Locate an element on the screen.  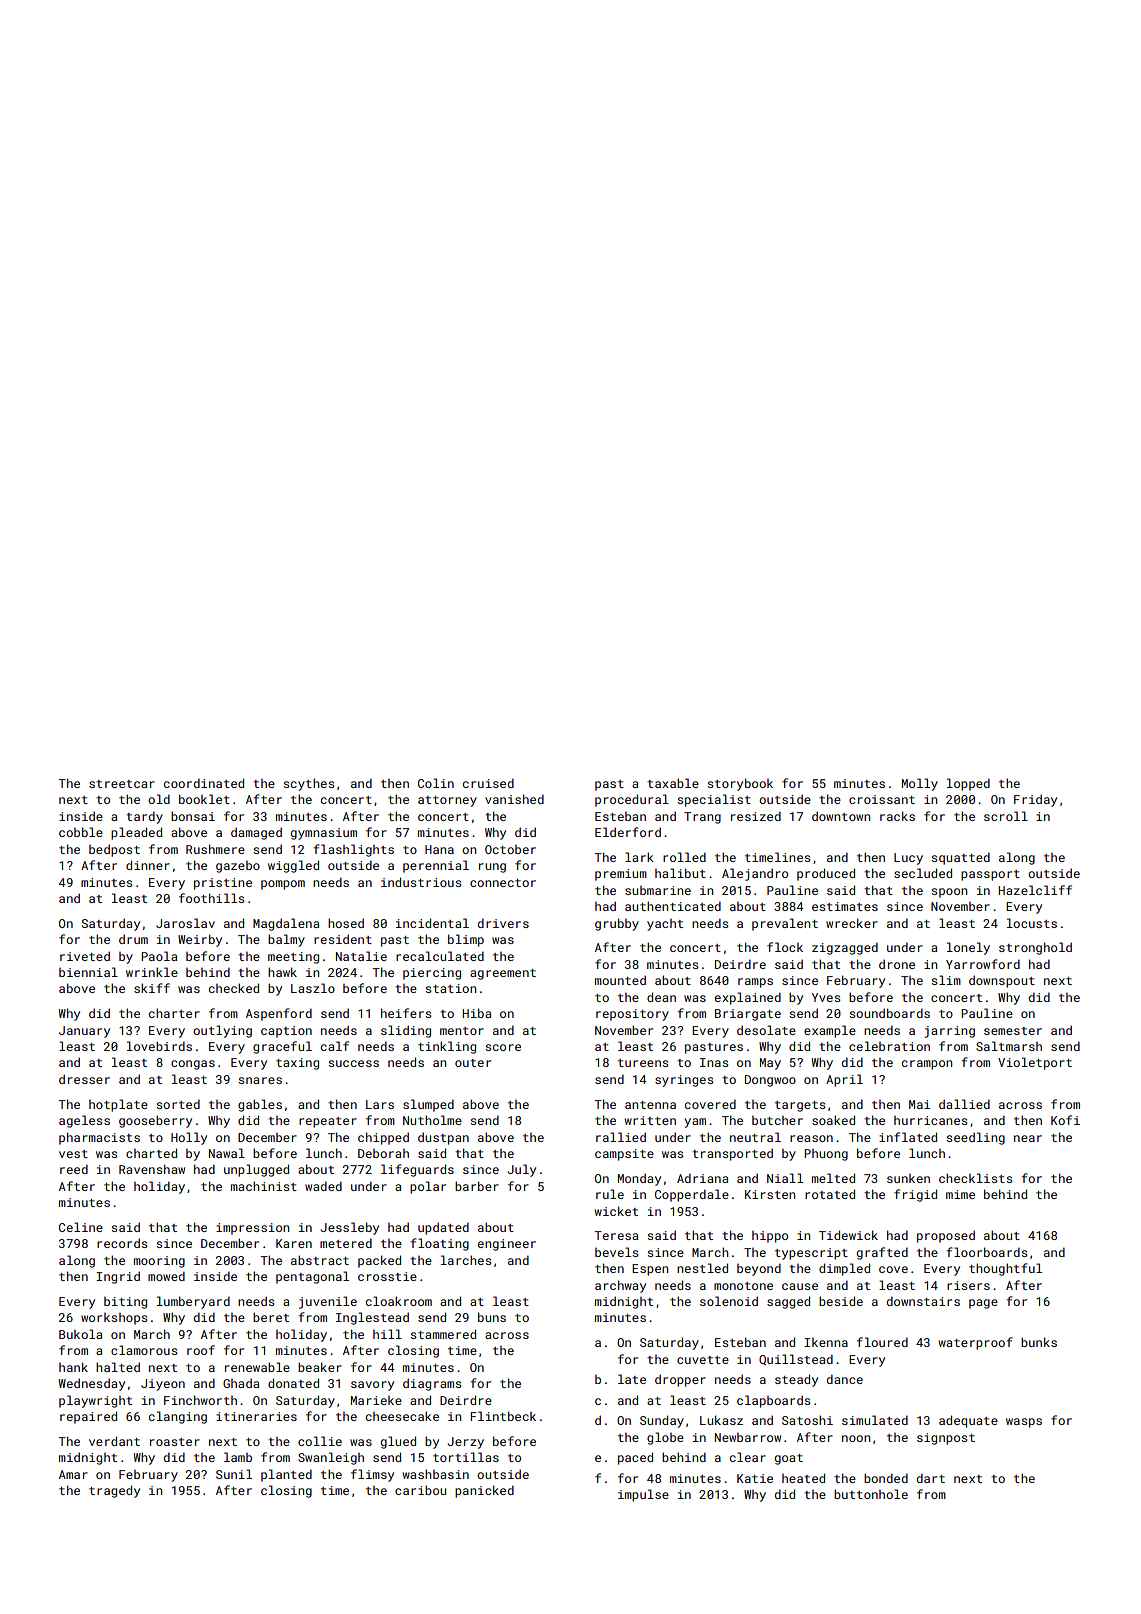
rallied is located at coordinates (621, 1137).
